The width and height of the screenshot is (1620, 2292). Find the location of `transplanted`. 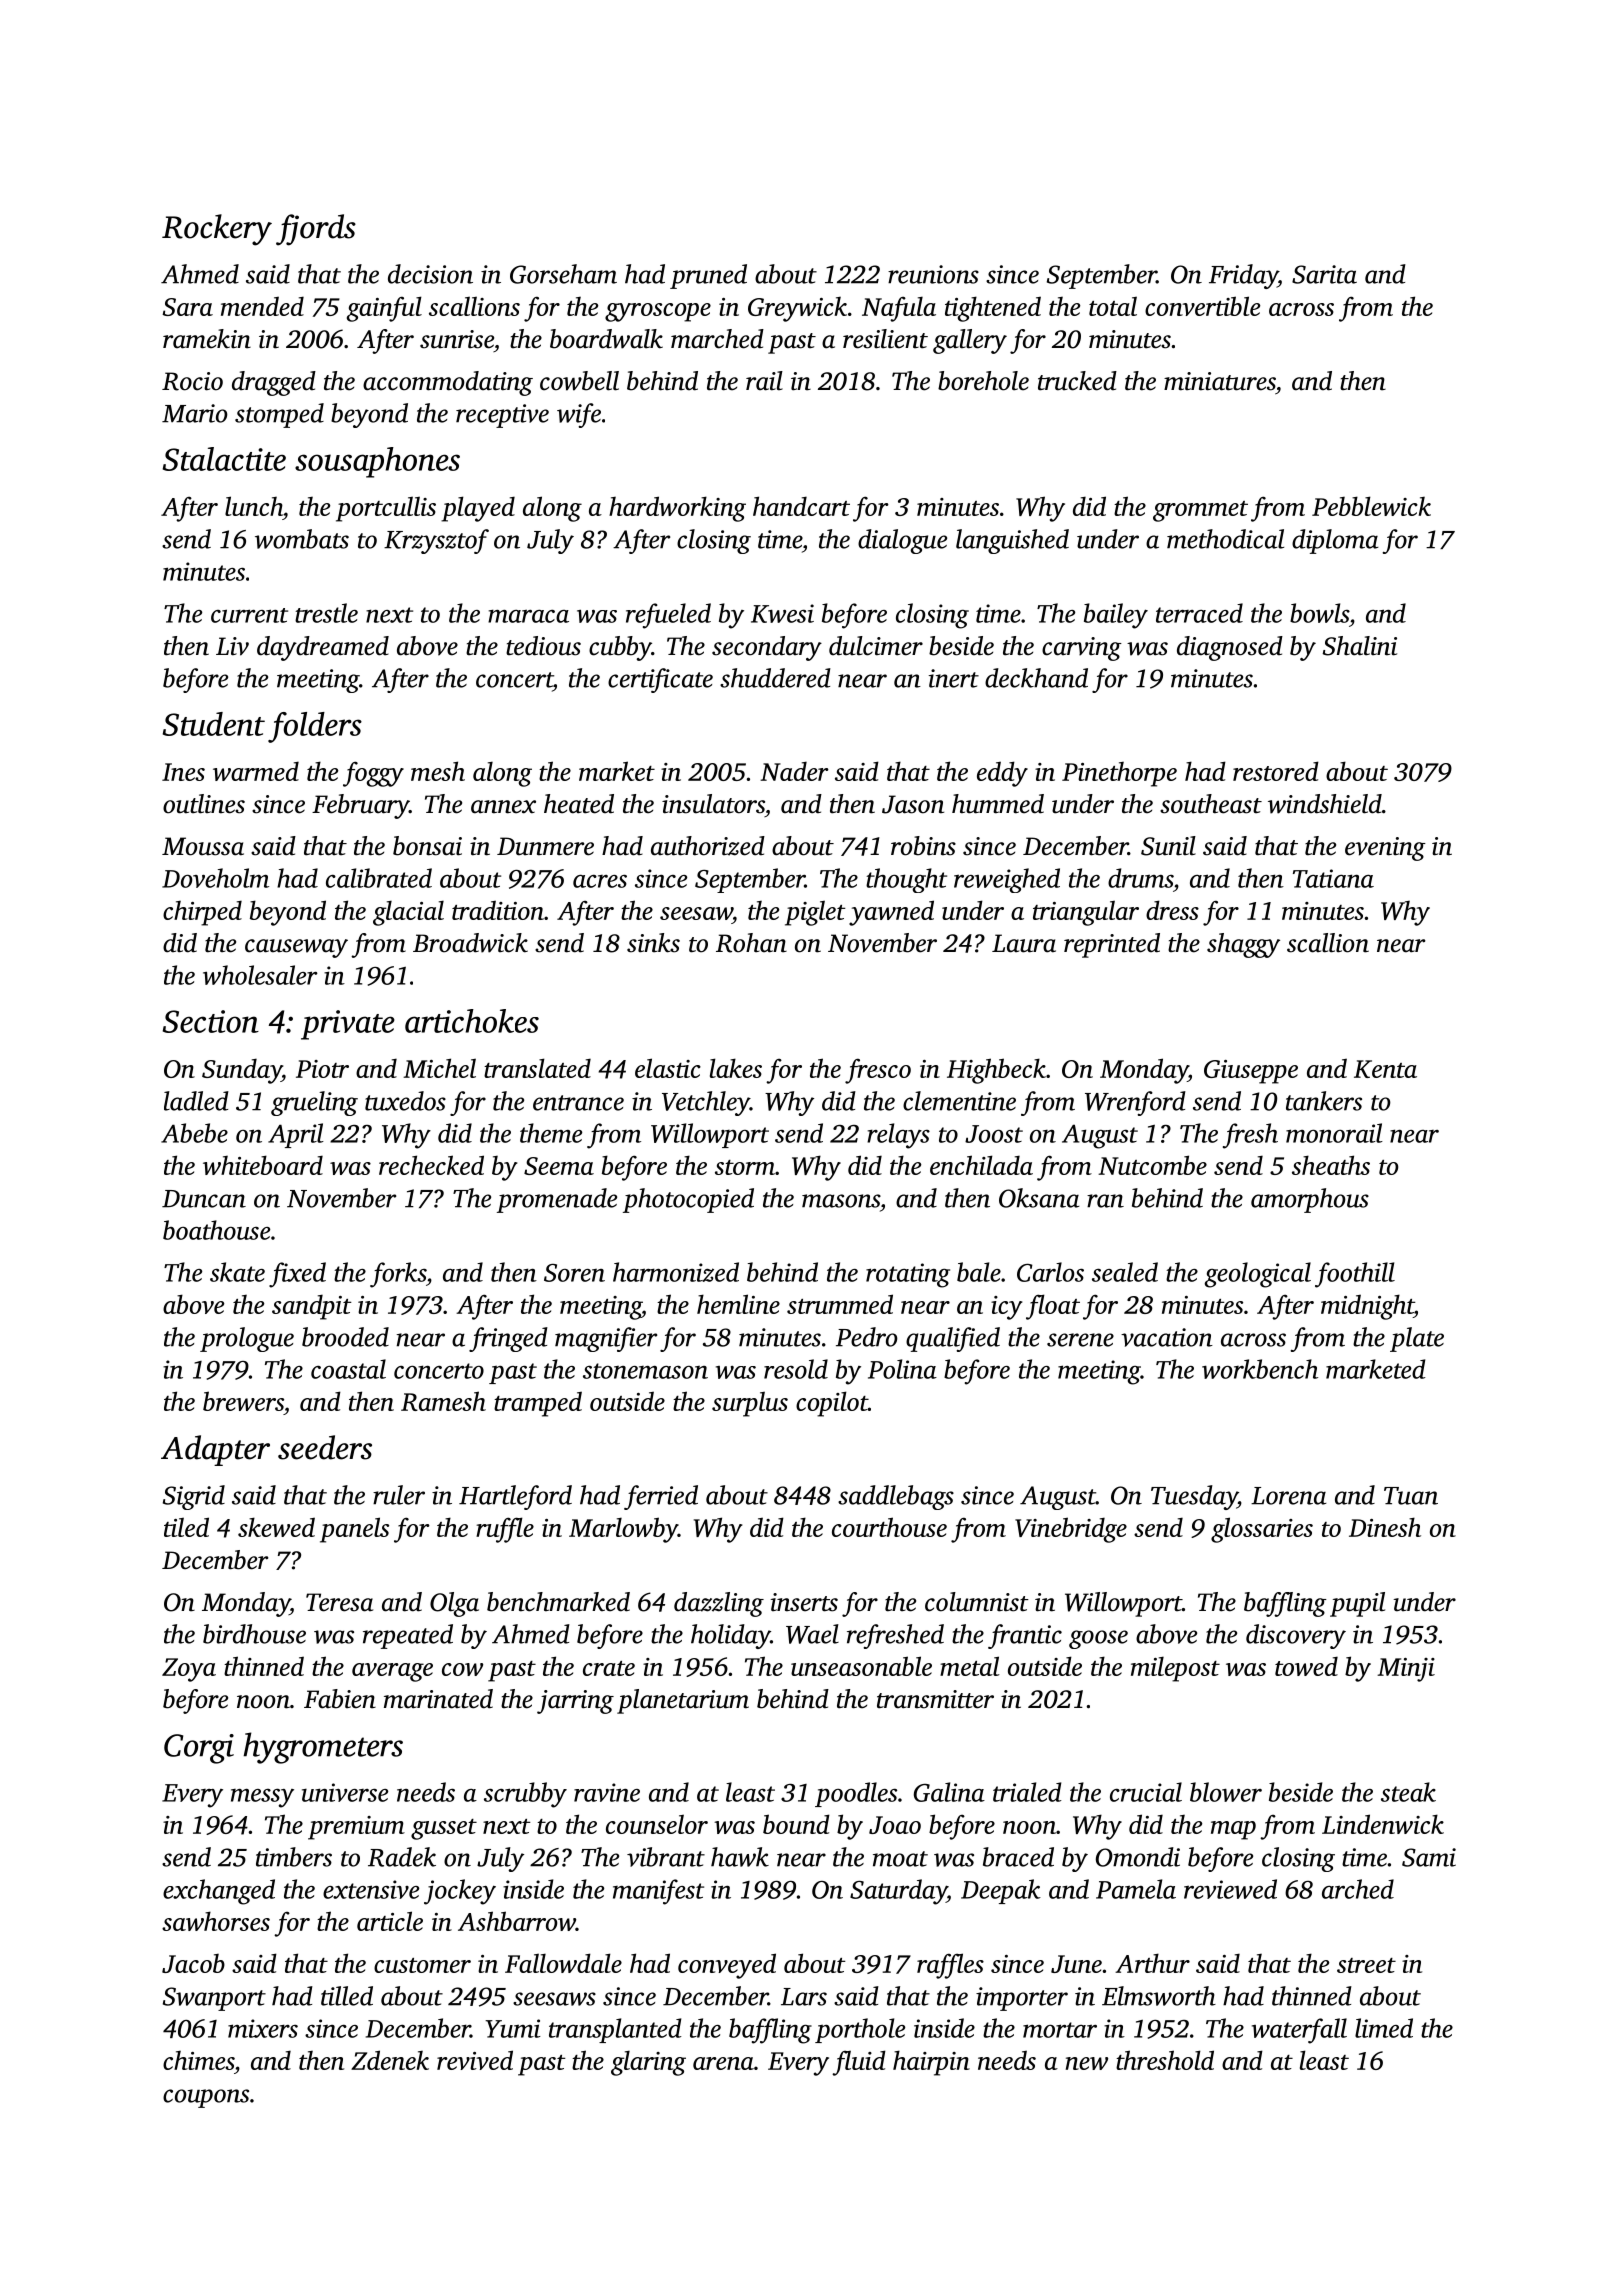

transplanted is located at coordinates (615, 2030).
